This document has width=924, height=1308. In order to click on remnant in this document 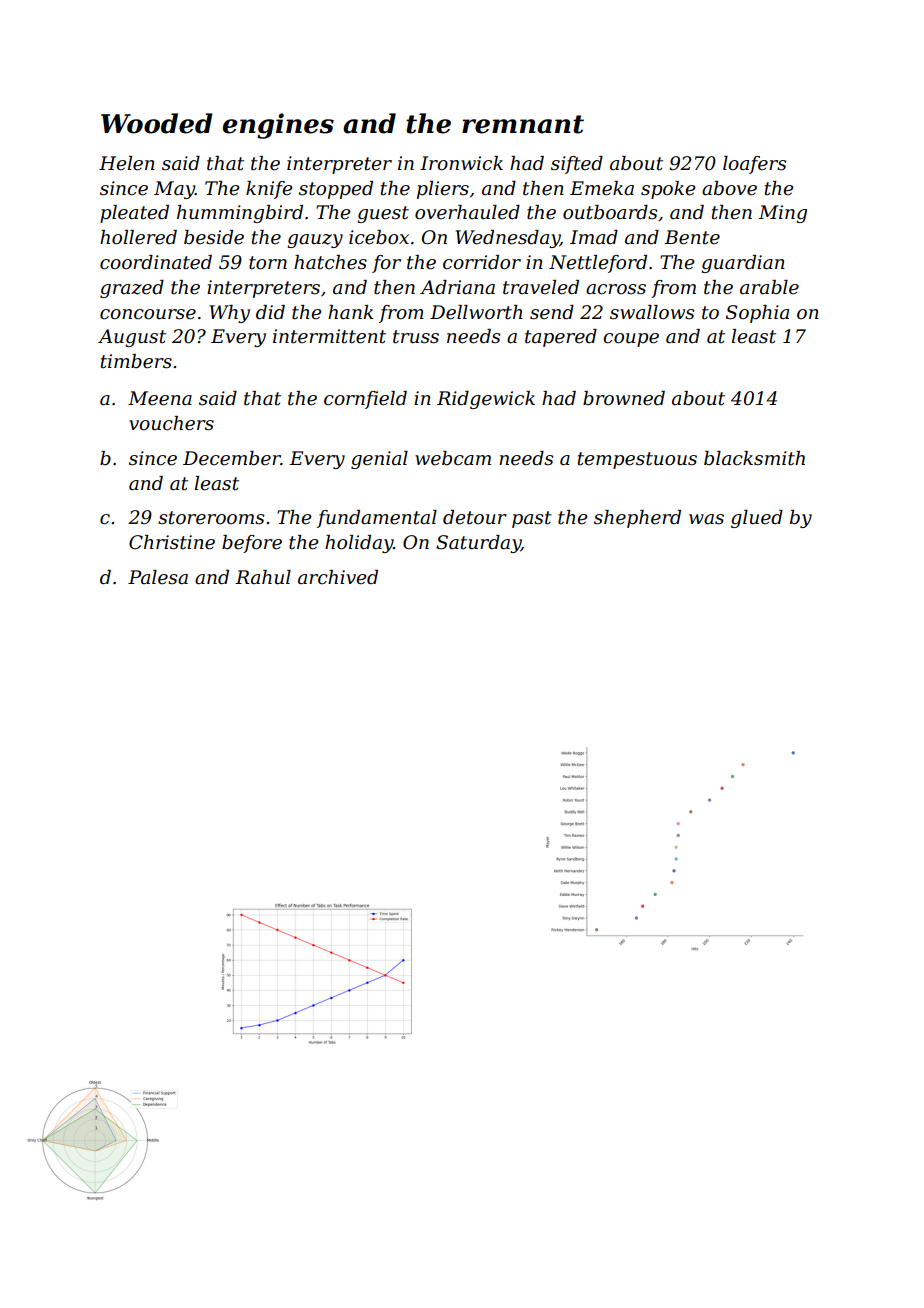, I will do `click(523, 124)`.
